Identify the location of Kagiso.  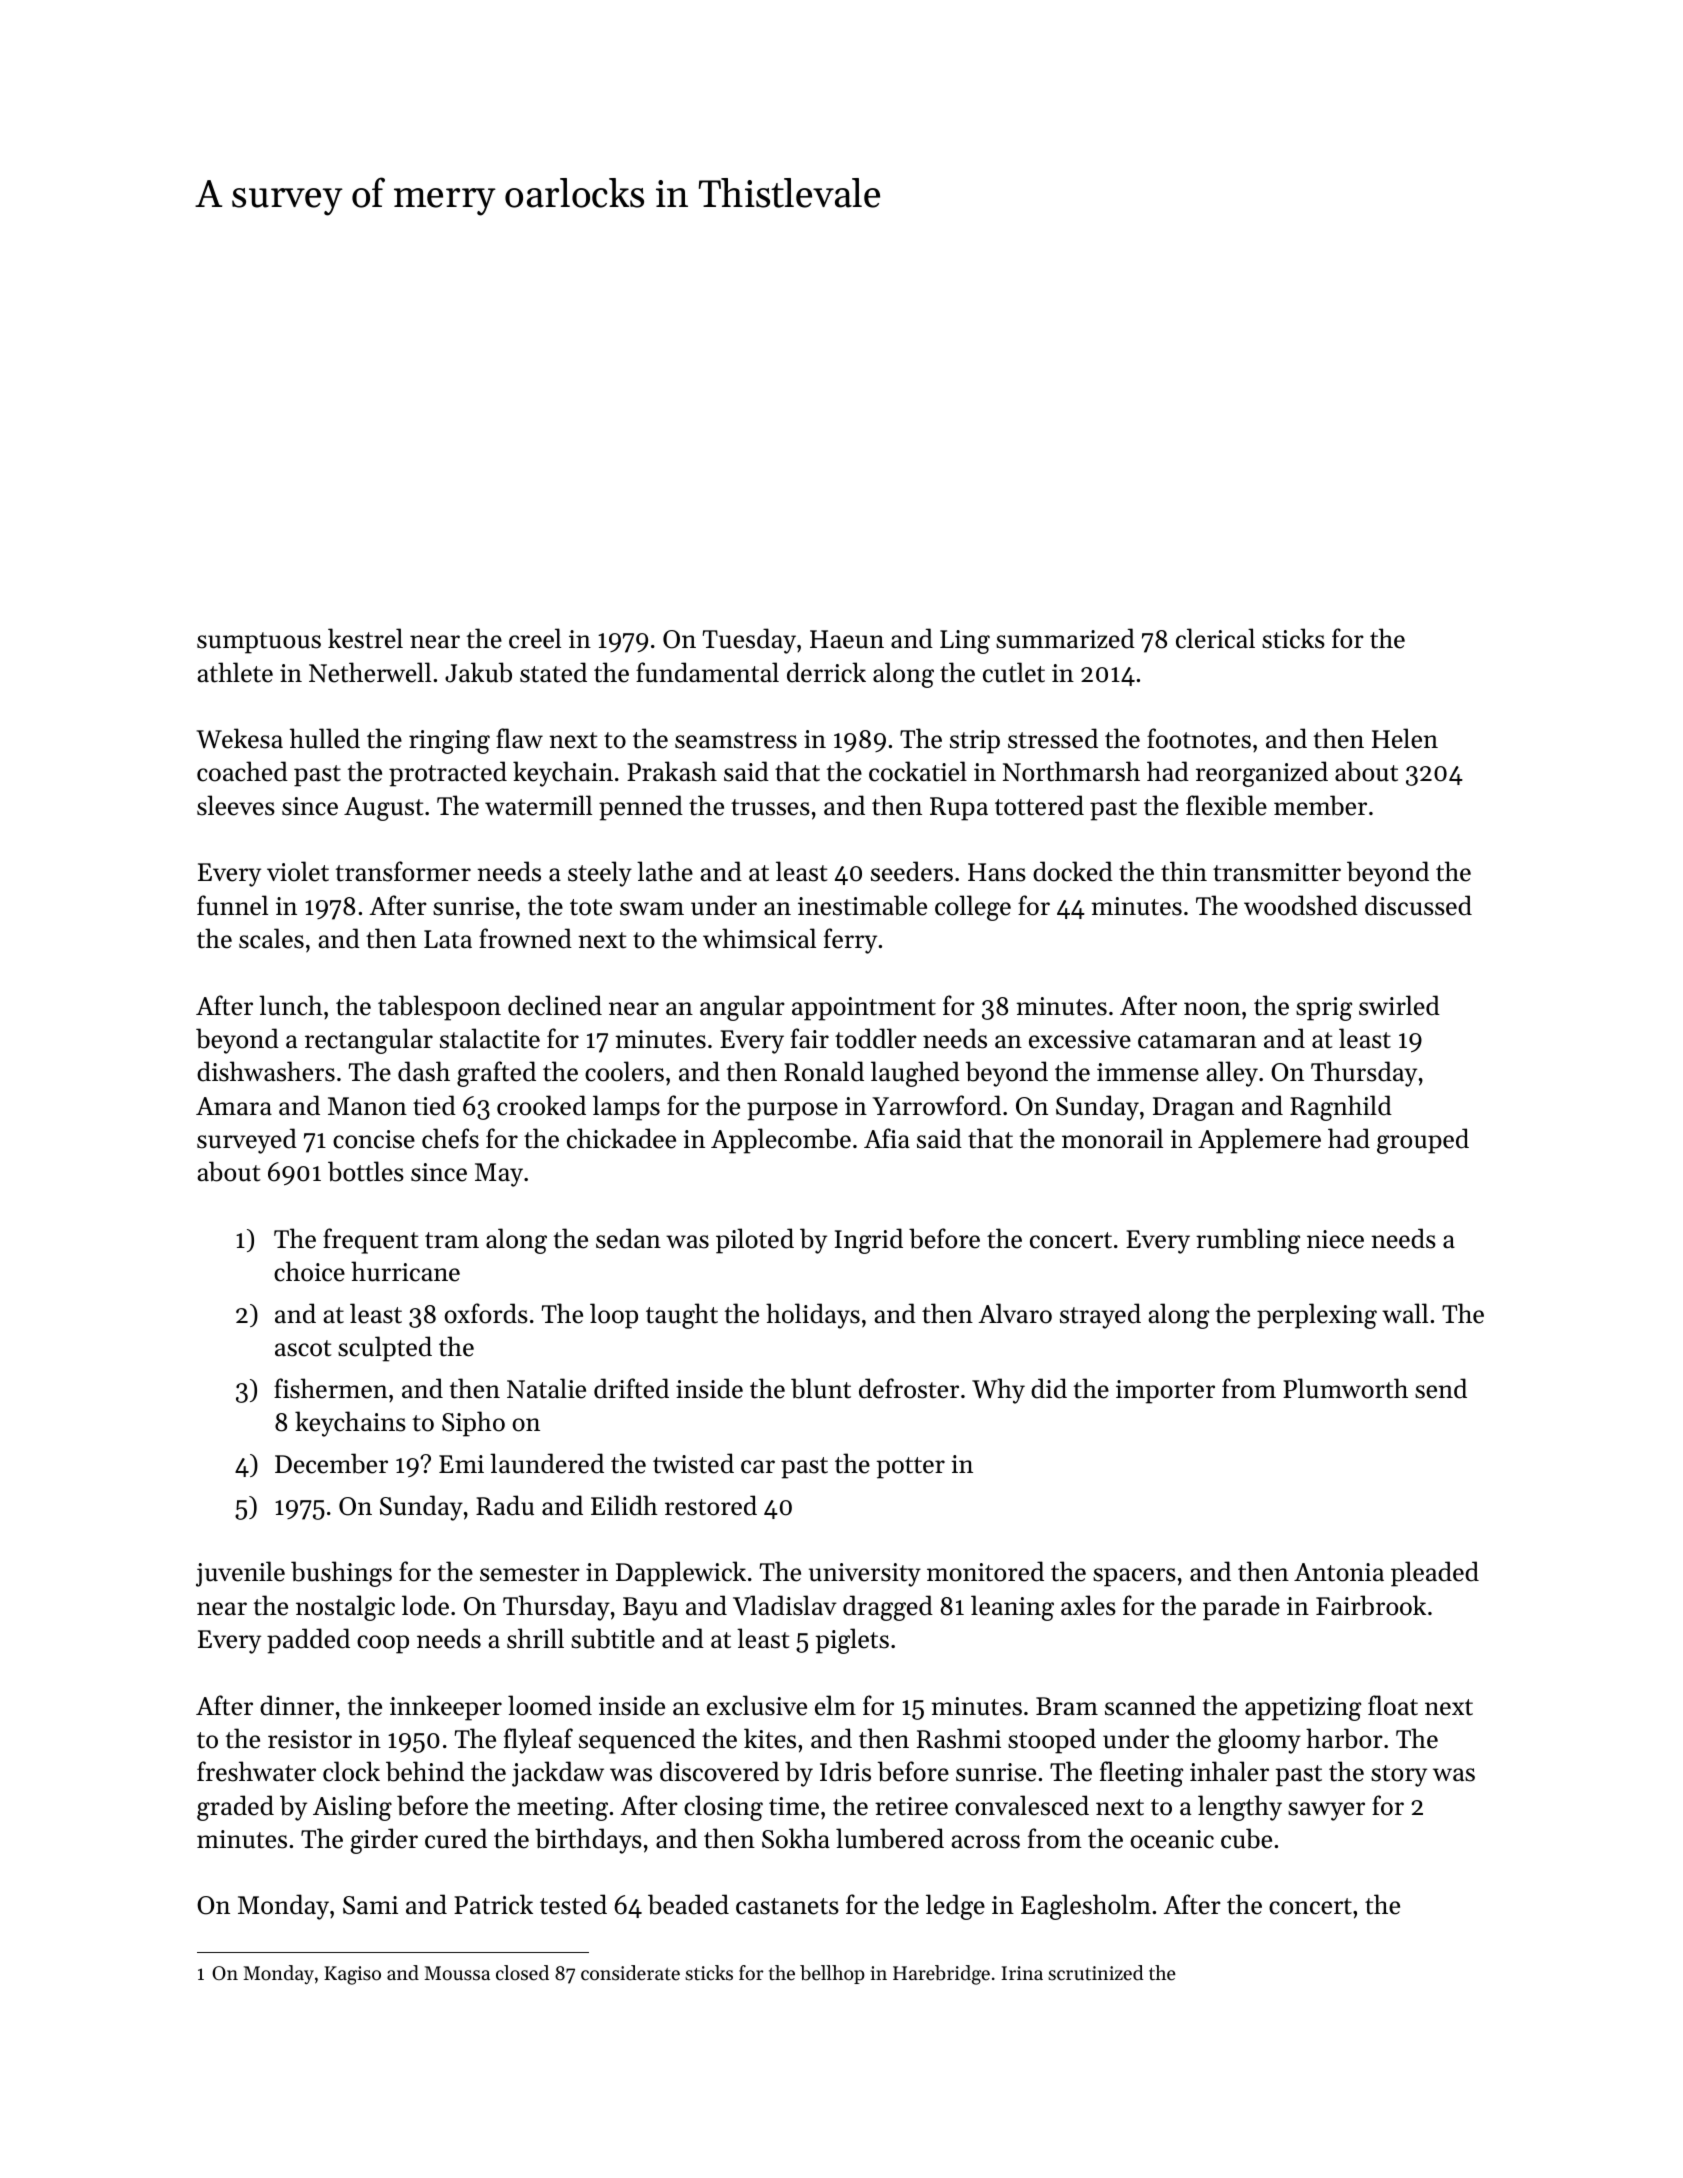
(352, 1975).
